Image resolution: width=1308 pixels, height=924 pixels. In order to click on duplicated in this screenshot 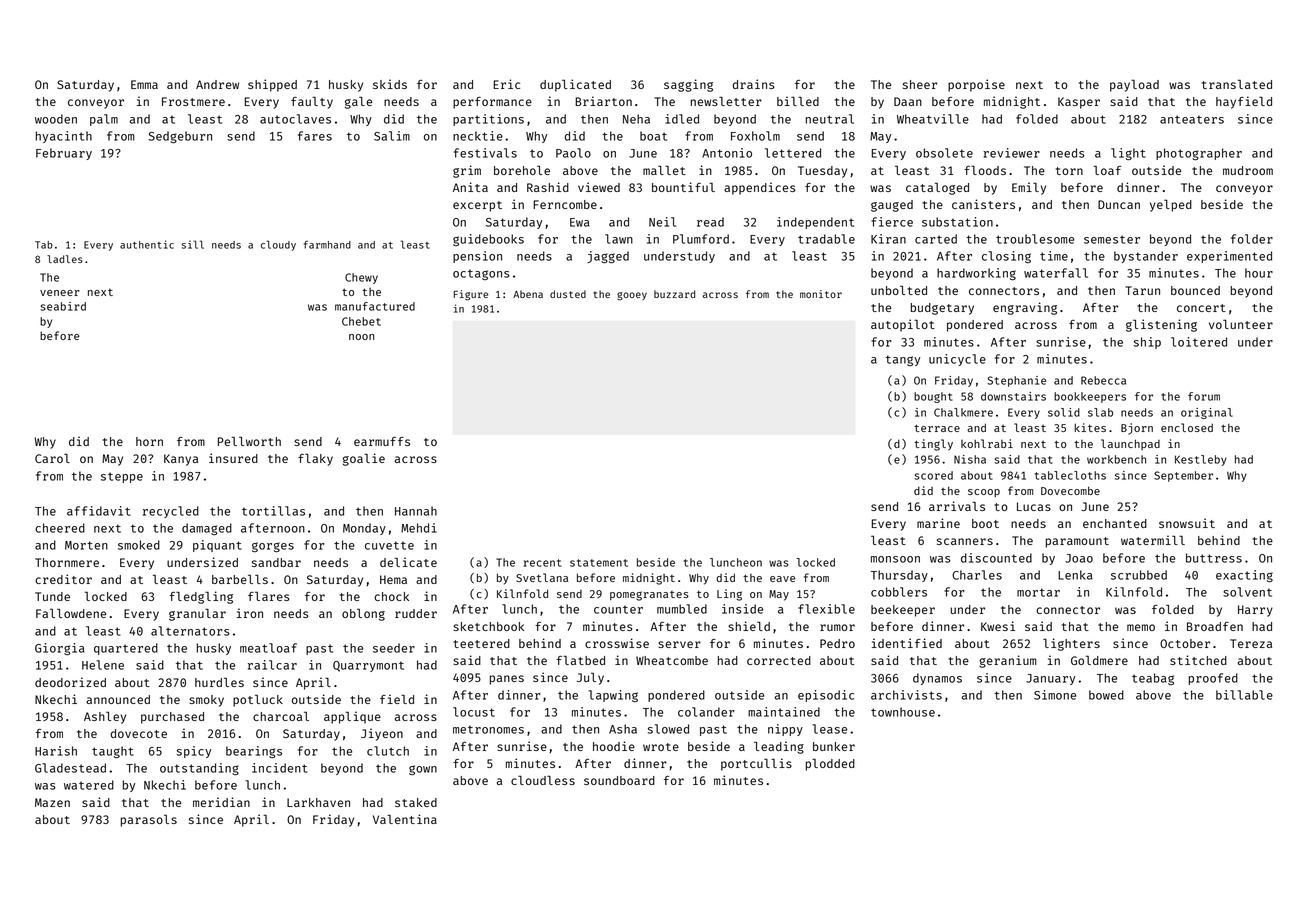, I will do `click(575, 85)`.
